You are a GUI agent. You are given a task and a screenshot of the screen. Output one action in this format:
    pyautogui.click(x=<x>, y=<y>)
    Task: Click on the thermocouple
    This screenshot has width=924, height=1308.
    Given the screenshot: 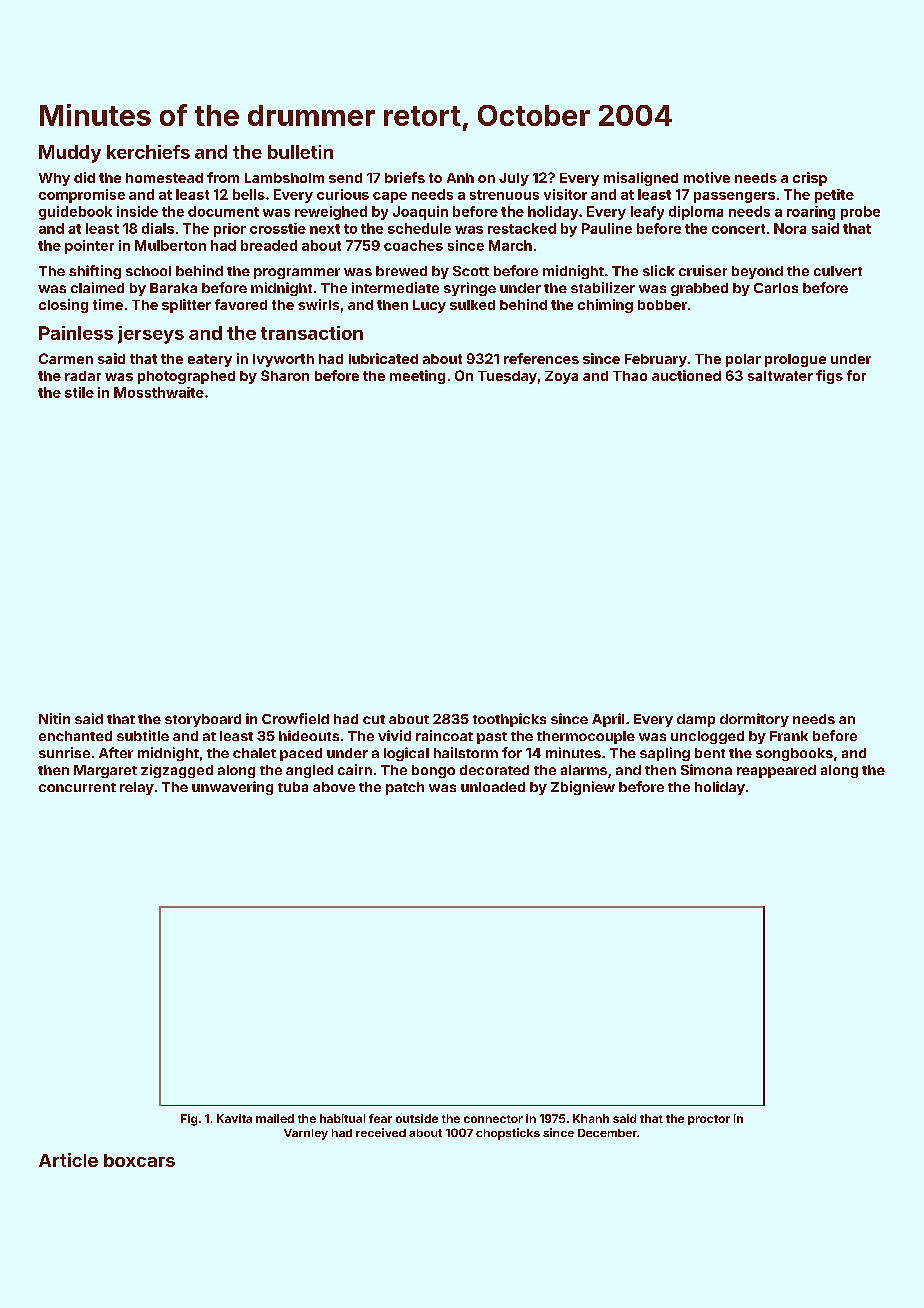 What is the action you would take?
    pyautogui.click(x=586, y=737)
